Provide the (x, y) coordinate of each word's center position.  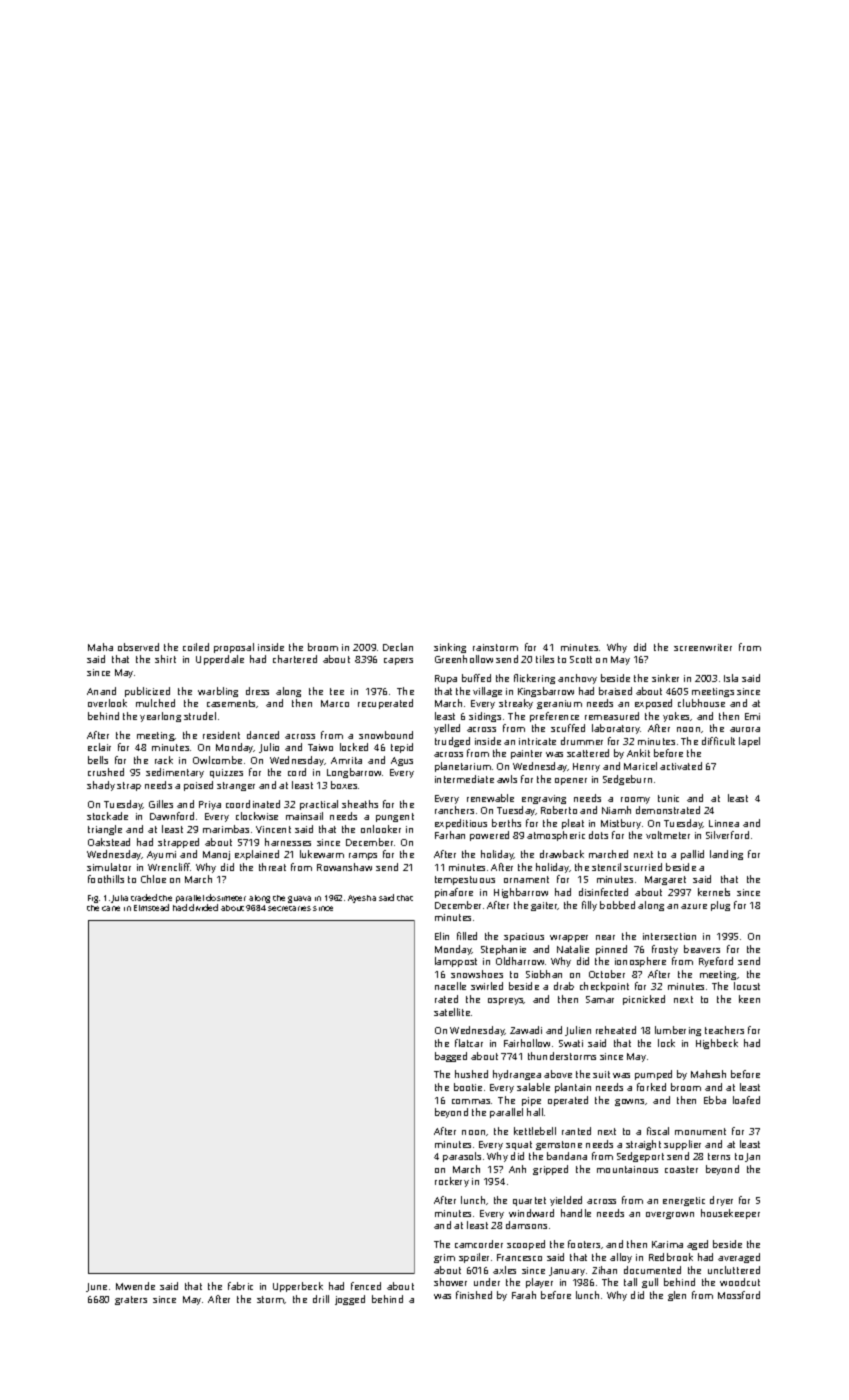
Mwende (135, 1286)
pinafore (454, 893)
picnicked (644, 1000)
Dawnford (172, 816)
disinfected (603, 892)
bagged (451, 1057)
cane (111, 908)
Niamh (616, 810)
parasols (462, 1157)
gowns (630, 1102)
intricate (537, 741)
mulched (155, 703)
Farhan (450, 835)
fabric (240, 1286)
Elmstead (151, 907)
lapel (749, 742)
